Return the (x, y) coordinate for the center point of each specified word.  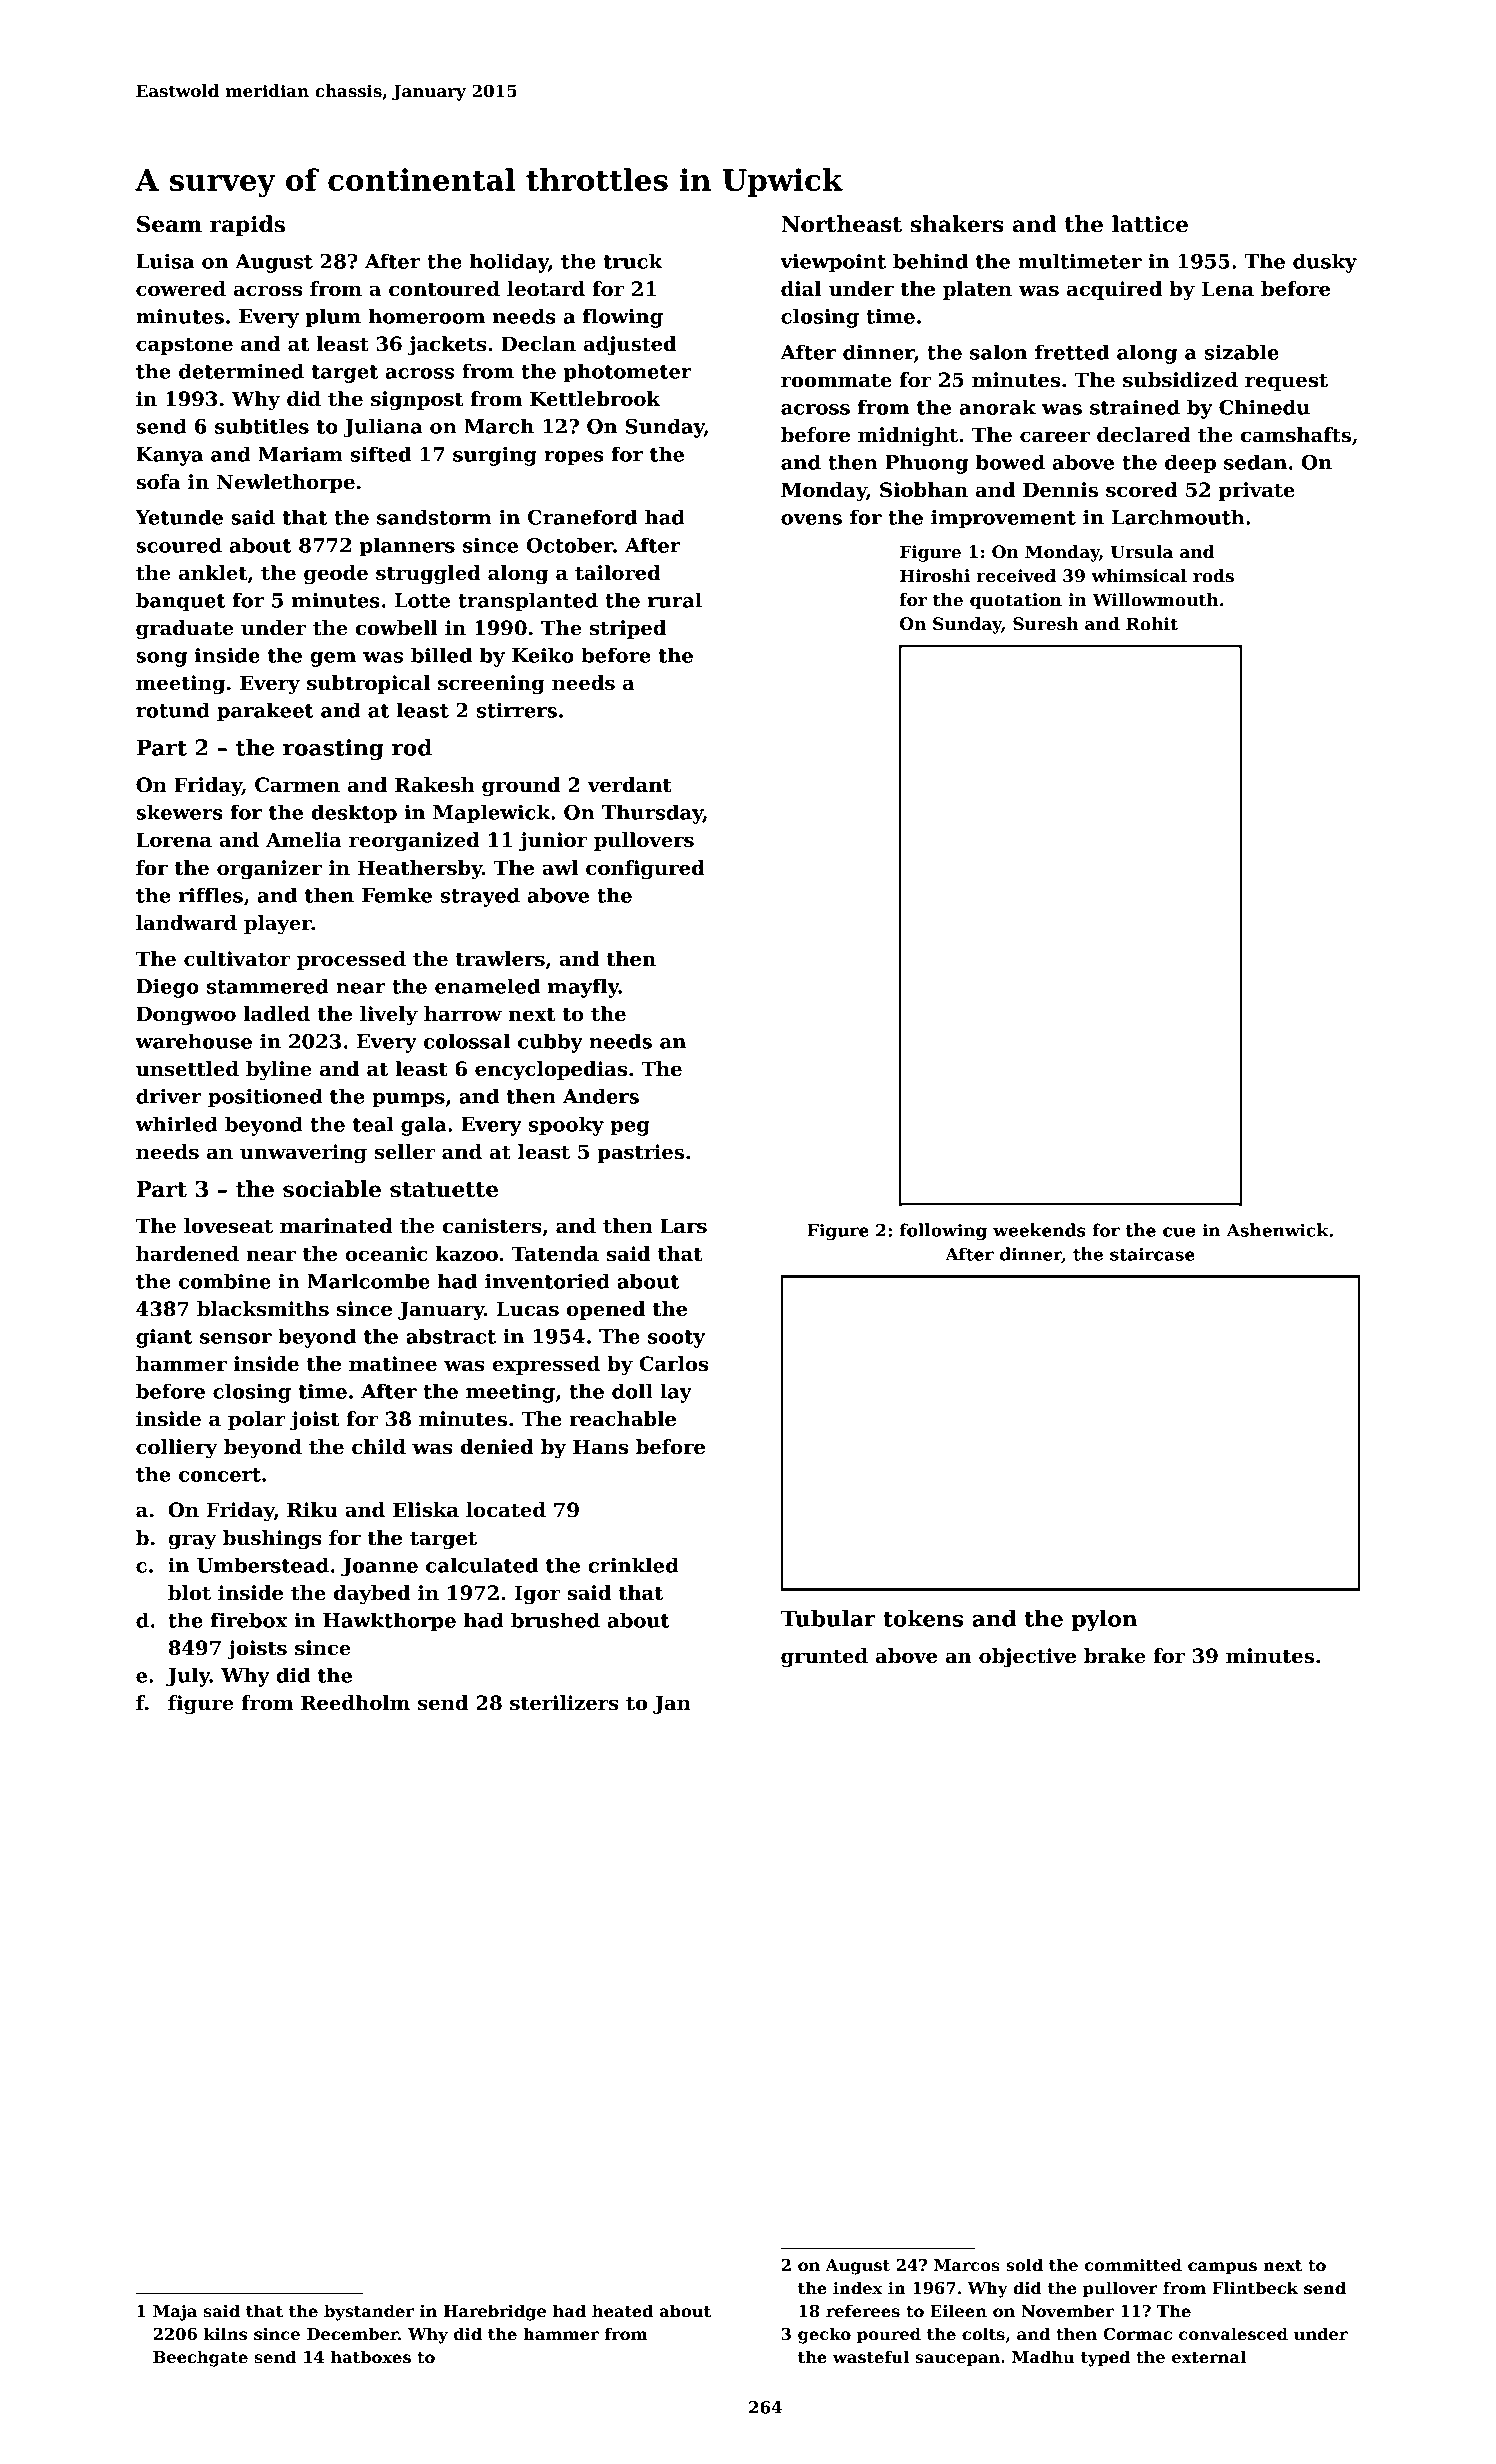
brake (1115, 1656)
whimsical (1139, 576)
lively (389, 1016)
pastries (641, 1153)
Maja (175, 2313)
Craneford (582, 517)
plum (333, 318)
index (858, 2288)
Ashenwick (1277, 1230)
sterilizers (564, 1703)
